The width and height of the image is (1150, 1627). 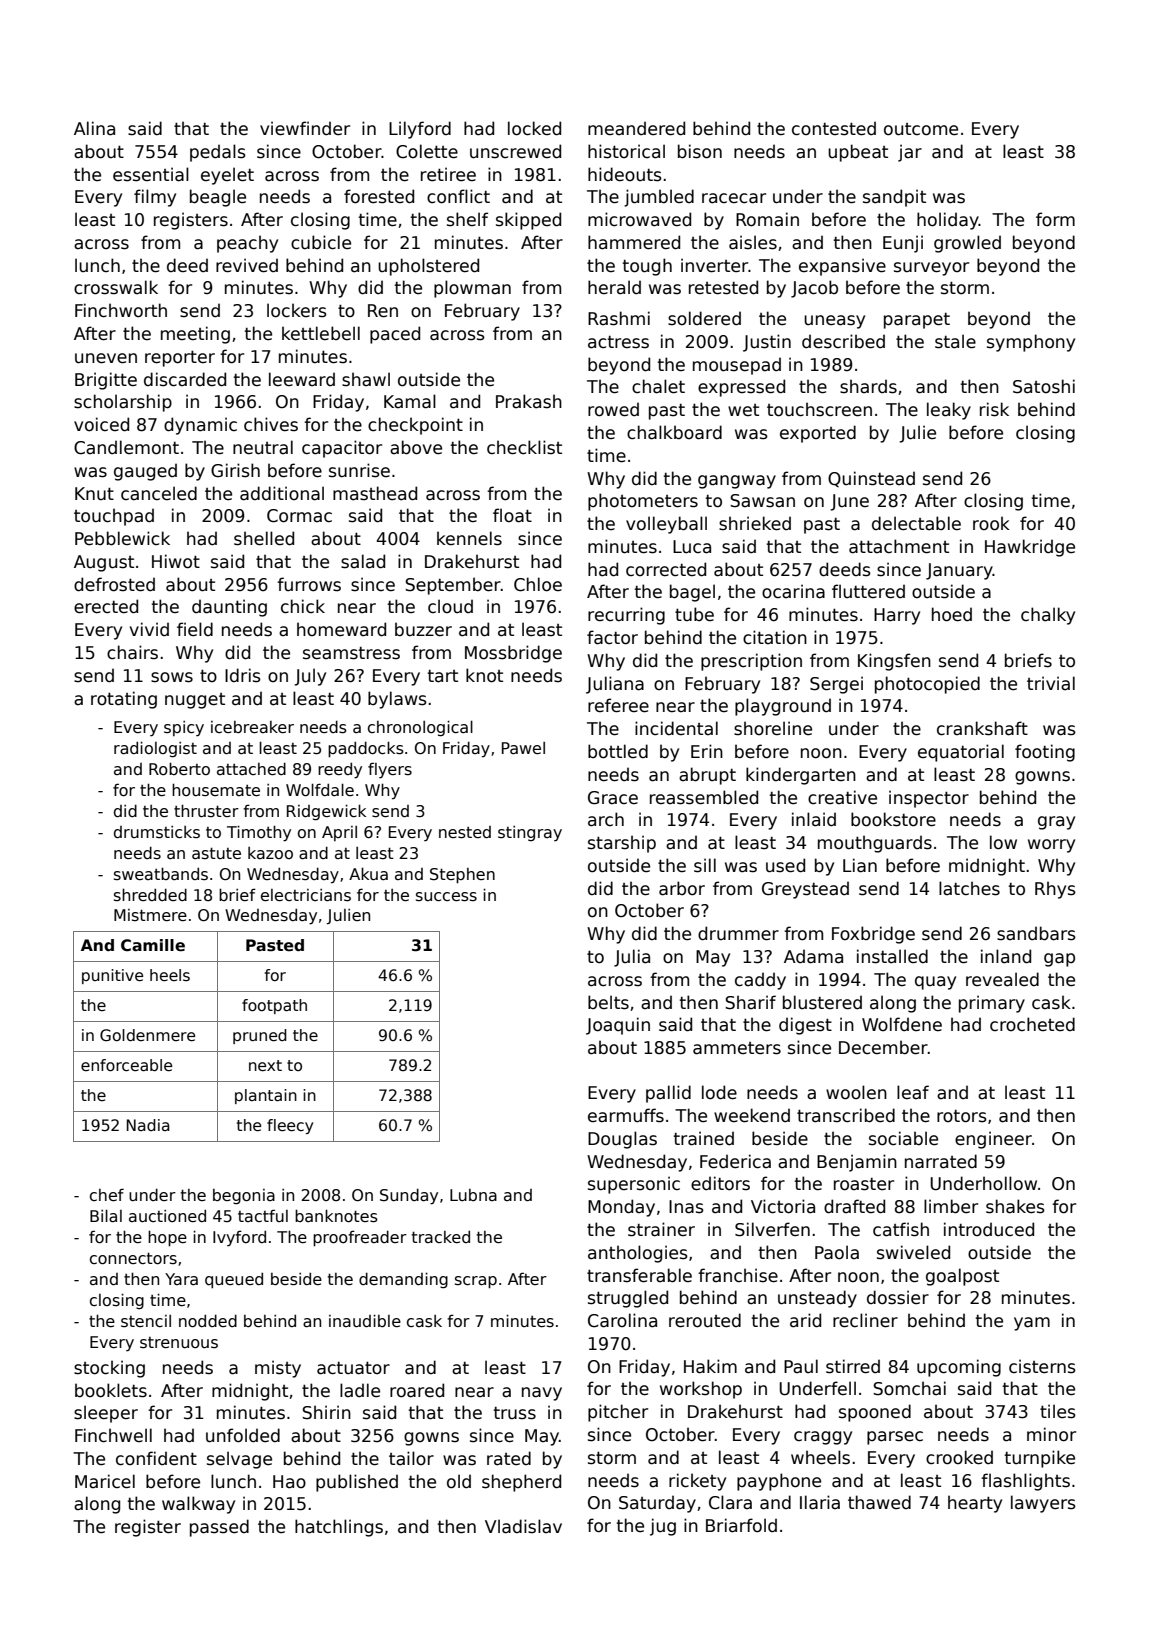 I want to click on Goldenmere, so click(x=147, y=1035).
